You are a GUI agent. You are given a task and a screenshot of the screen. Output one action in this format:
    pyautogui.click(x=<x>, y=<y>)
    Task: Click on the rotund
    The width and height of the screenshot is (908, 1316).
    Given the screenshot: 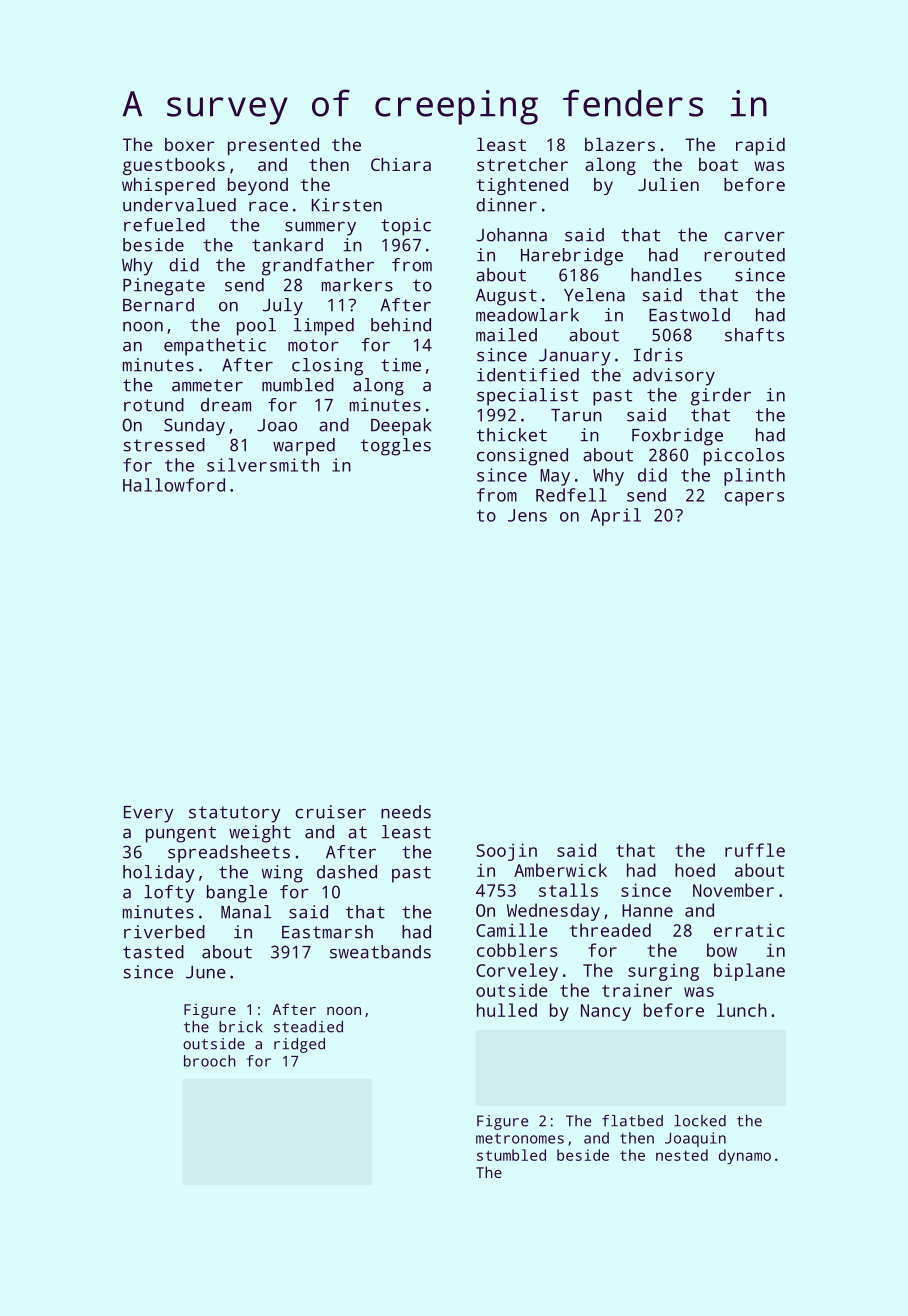 What is the action you would take?
    pyautogui.click(x=154, y=405)
